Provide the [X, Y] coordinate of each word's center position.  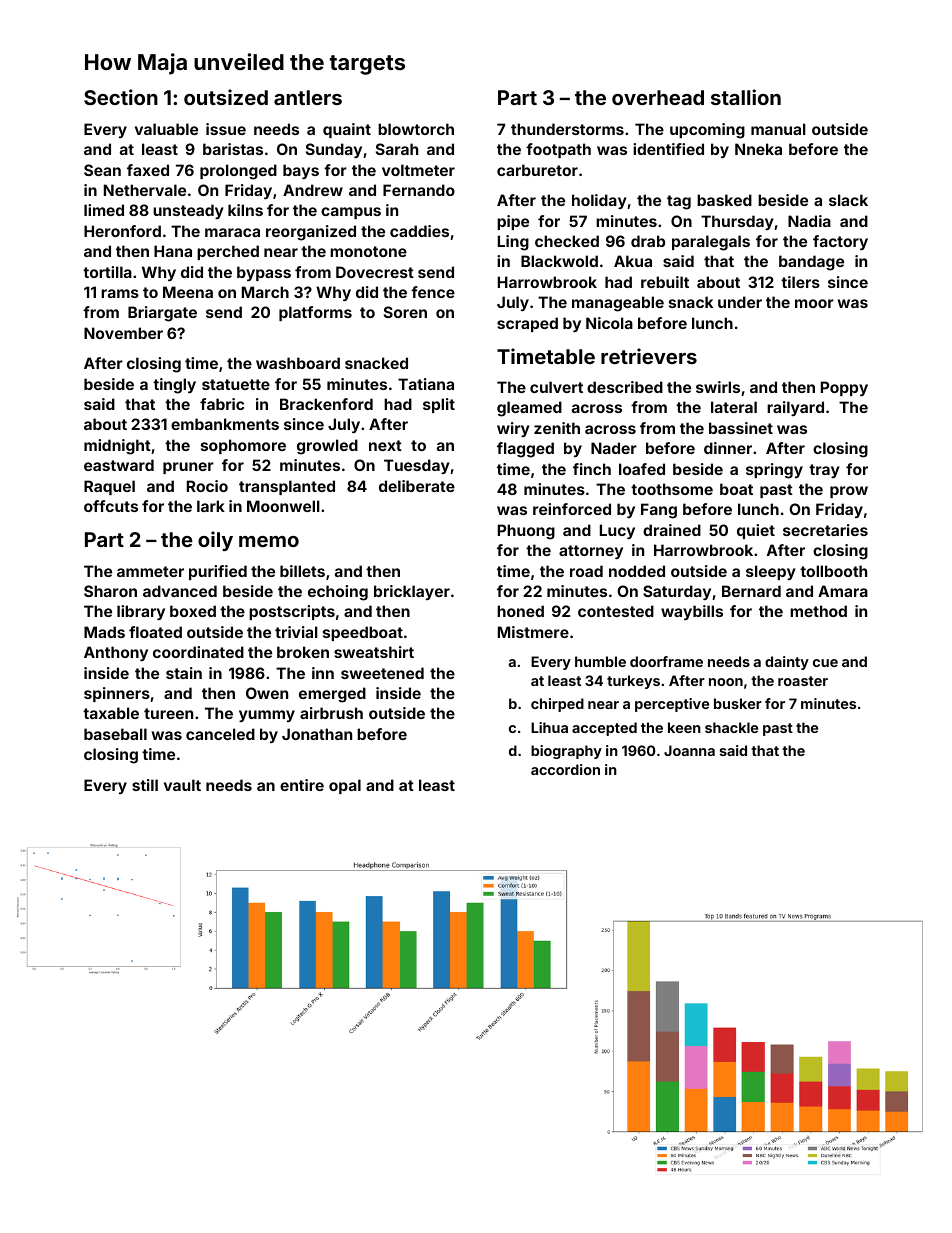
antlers [308, 97]
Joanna [689, 750]
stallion [746, 97]
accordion [565, 769]
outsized [226, 97]
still [145, 785]
